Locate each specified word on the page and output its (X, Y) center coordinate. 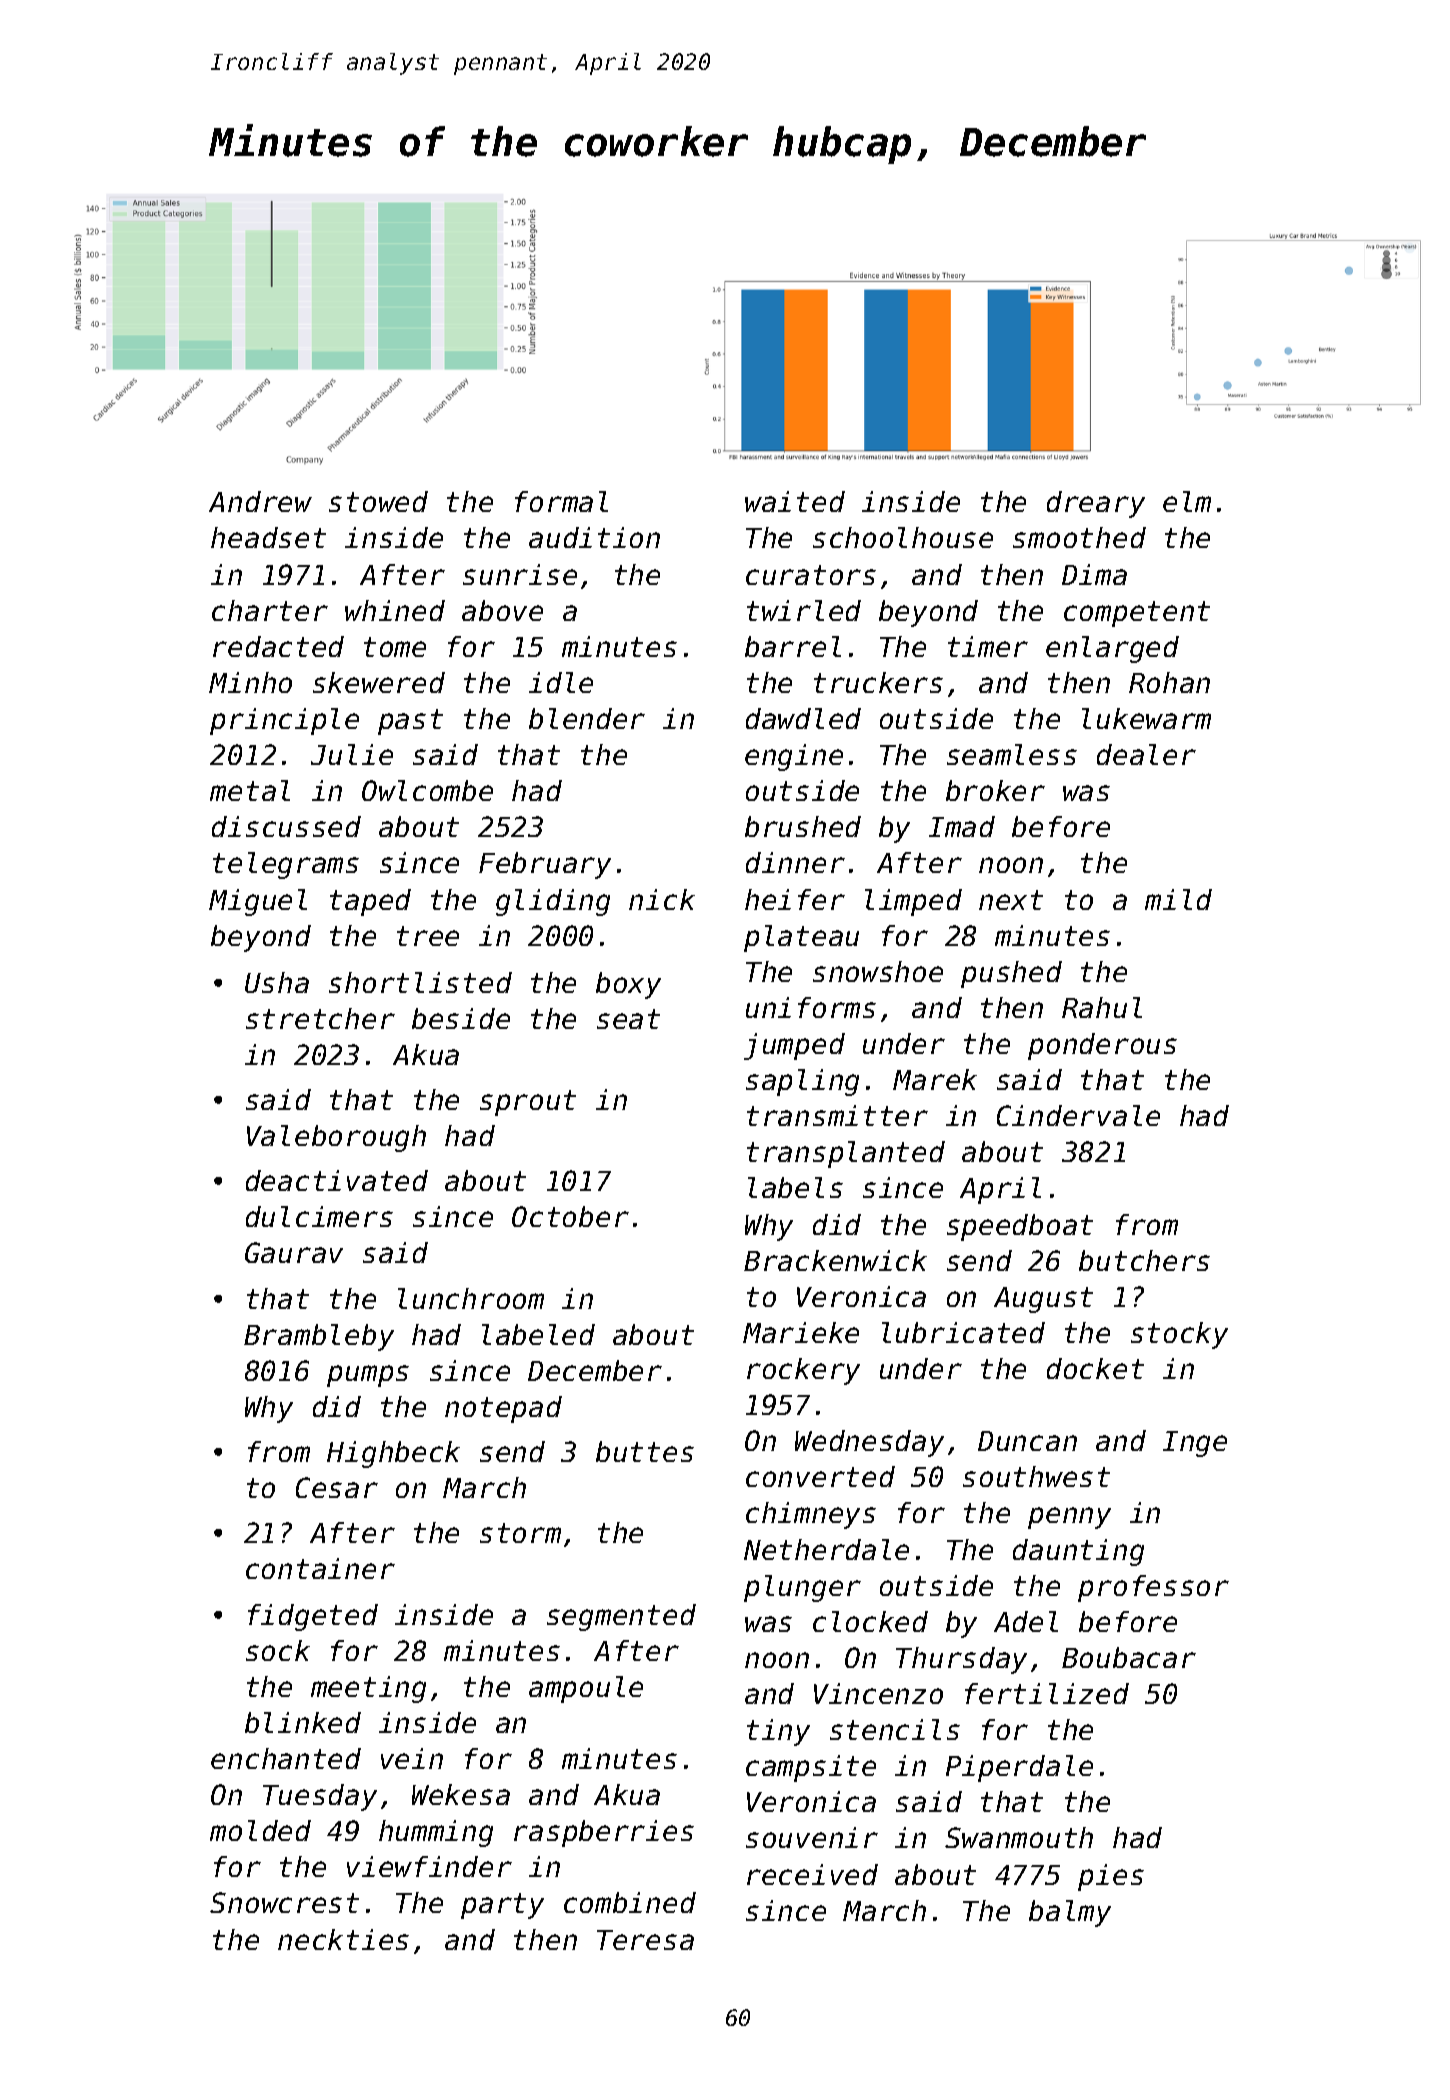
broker (995, 790)
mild (1178, 899)
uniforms (811, 1007)
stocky (1179, 1335)
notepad (503, 1409)
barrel (793, 646)
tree (428, 936)
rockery (803, 1371)
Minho (250, 682)
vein (412, 1758)
